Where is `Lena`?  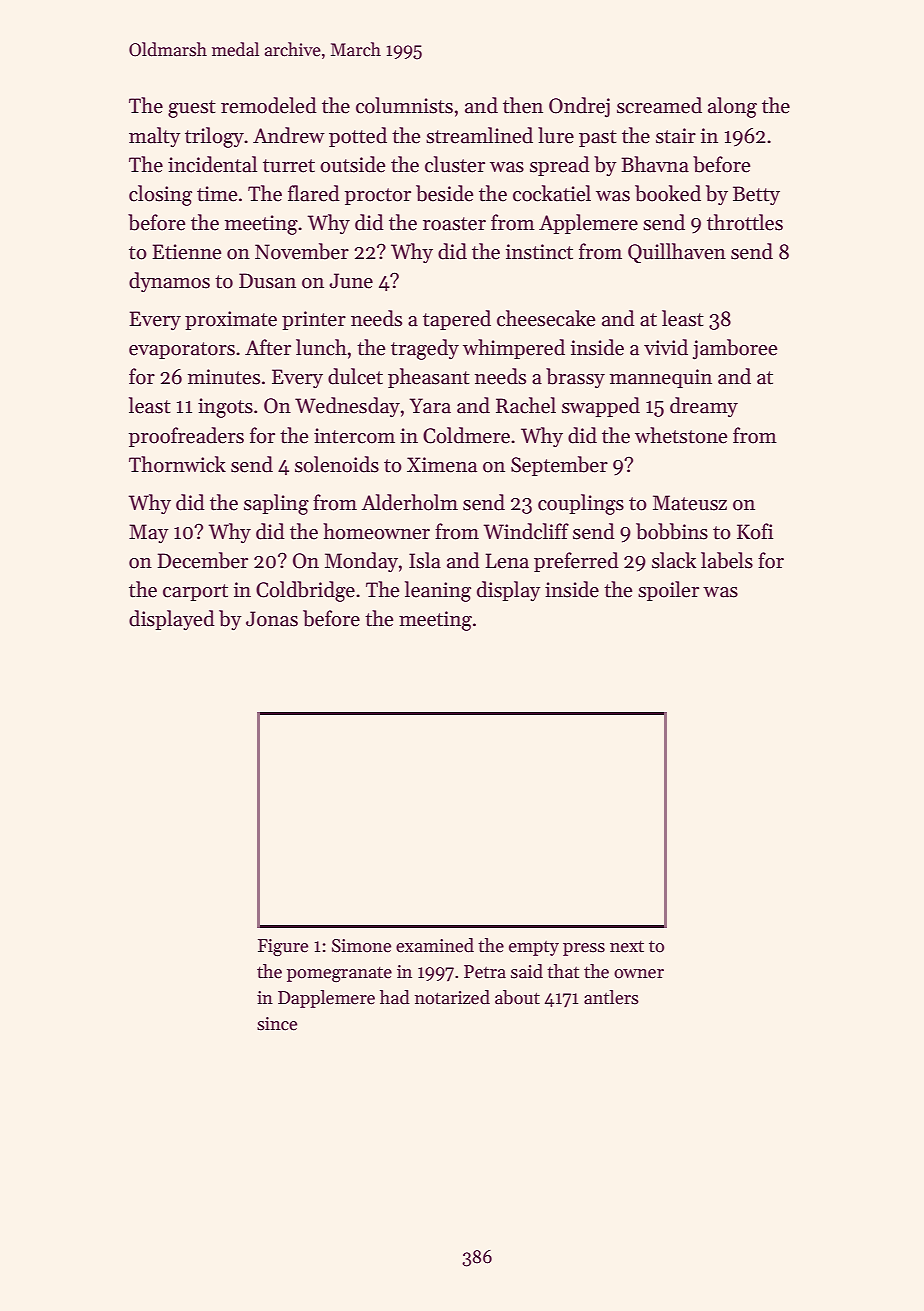 Lena is located at coordinates (507, 561).
